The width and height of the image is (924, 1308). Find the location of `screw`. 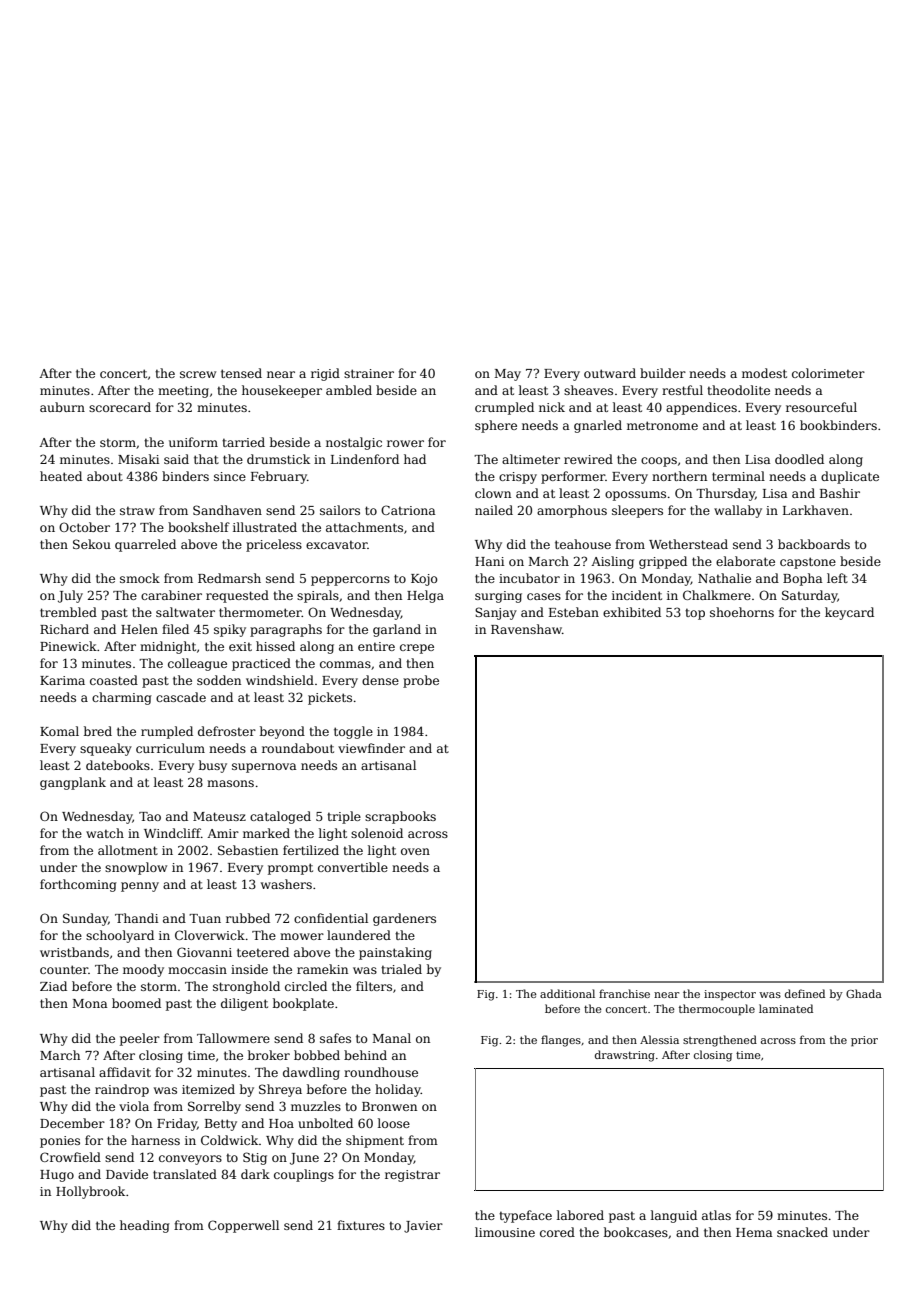

screw is located at coordinates (198, 374).
